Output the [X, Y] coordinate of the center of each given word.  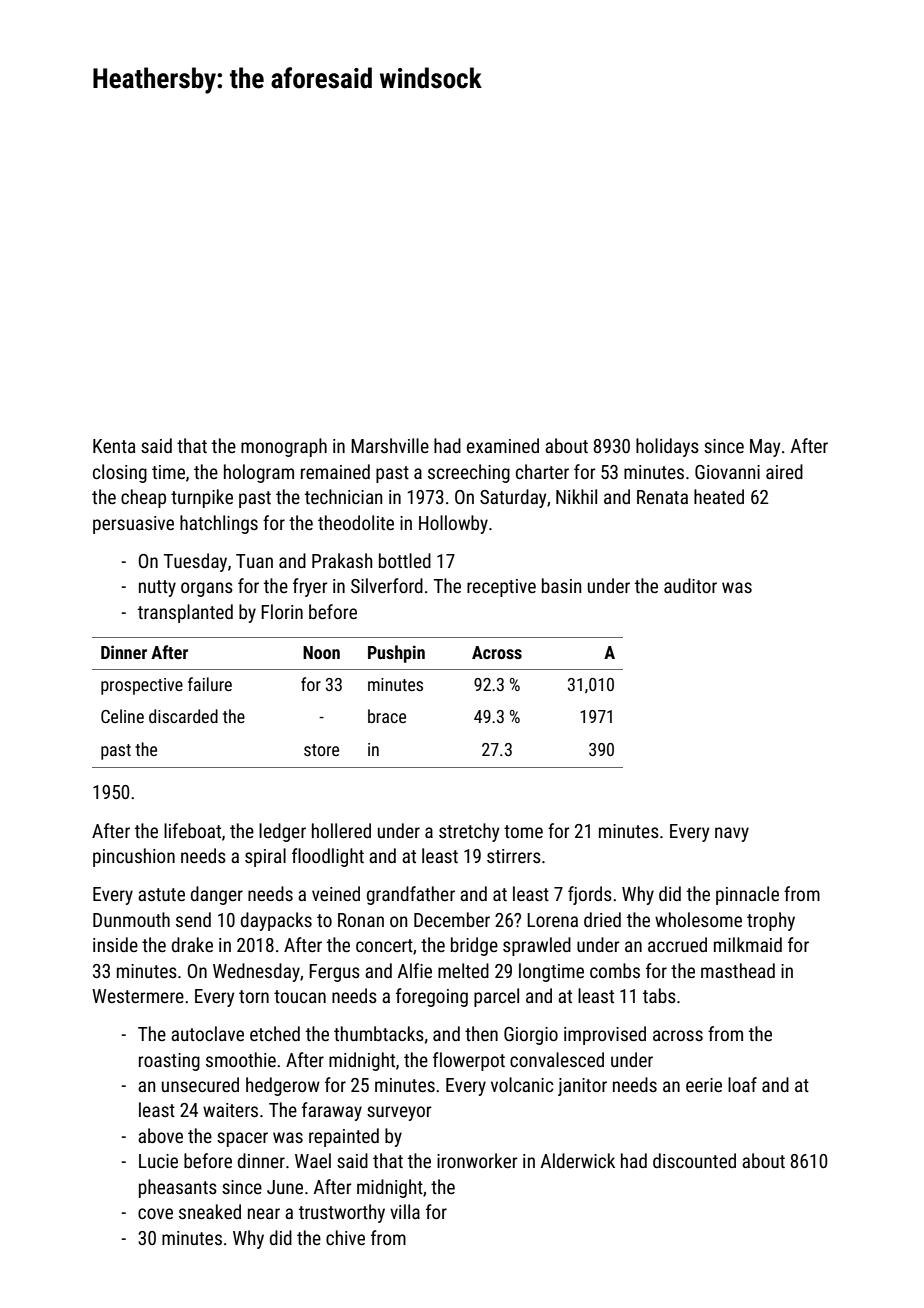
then [481, 1033]
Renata [662, 497]
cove [155, 1213]
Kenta [114, 446]
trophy [771, 921]
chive [345, 1237]
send [193, 919]
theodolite [356, 522]
